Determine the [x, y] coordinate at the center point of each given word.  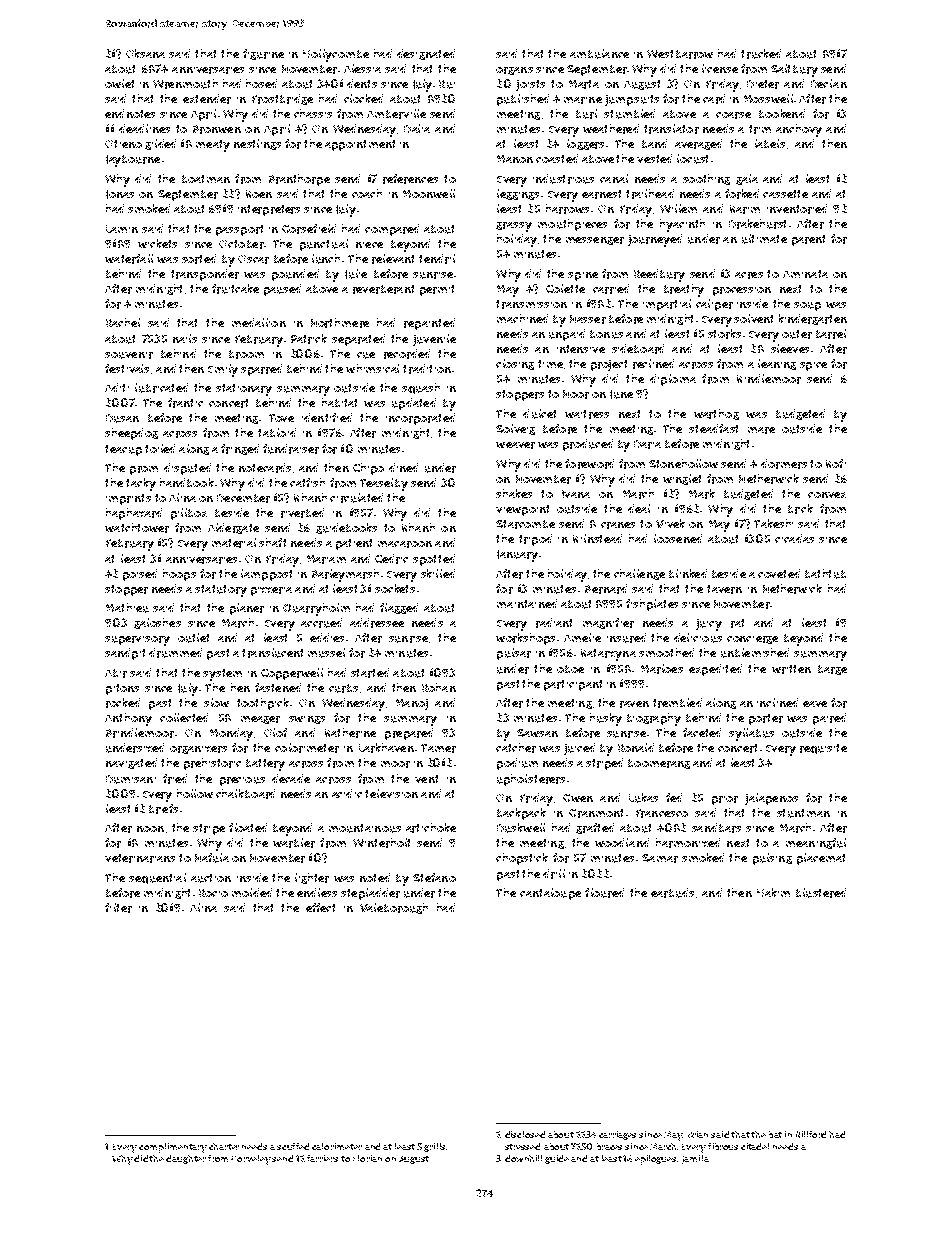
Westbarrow [680, 54]
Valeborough [394, 908]
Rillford [811, 1134]
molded [252, 892]
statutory [221, 591]
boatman [206, 179]
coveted [779, 573]
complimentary [173, 1148]
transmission [531, 304]
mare [761, 430]
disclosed [525, 1134]
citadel [755, 1146]
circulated [356, 498]
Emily [223, 370]
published [523, 100]
